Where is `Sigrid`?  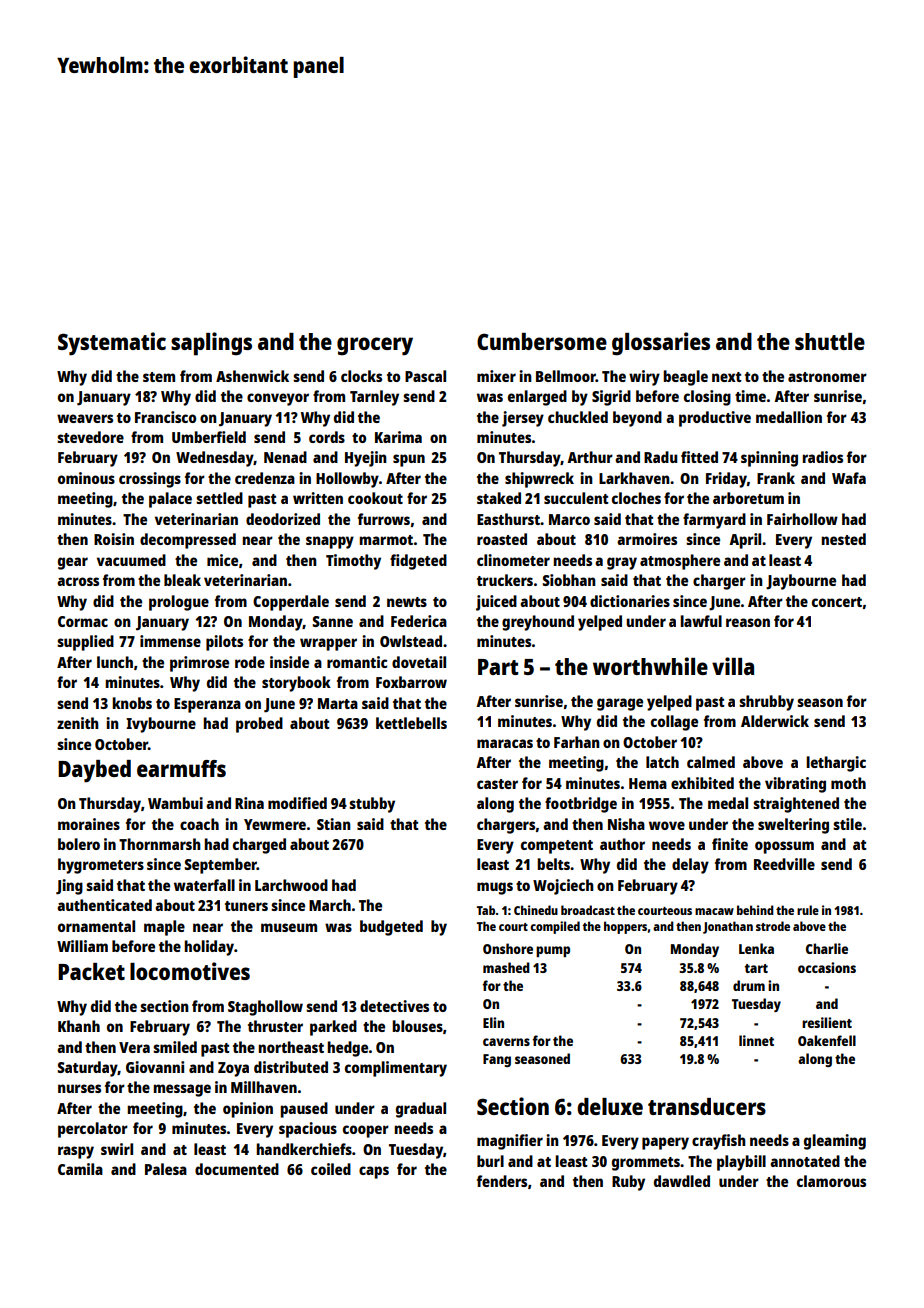
Sigrid is located at coordinates (611, 398).
